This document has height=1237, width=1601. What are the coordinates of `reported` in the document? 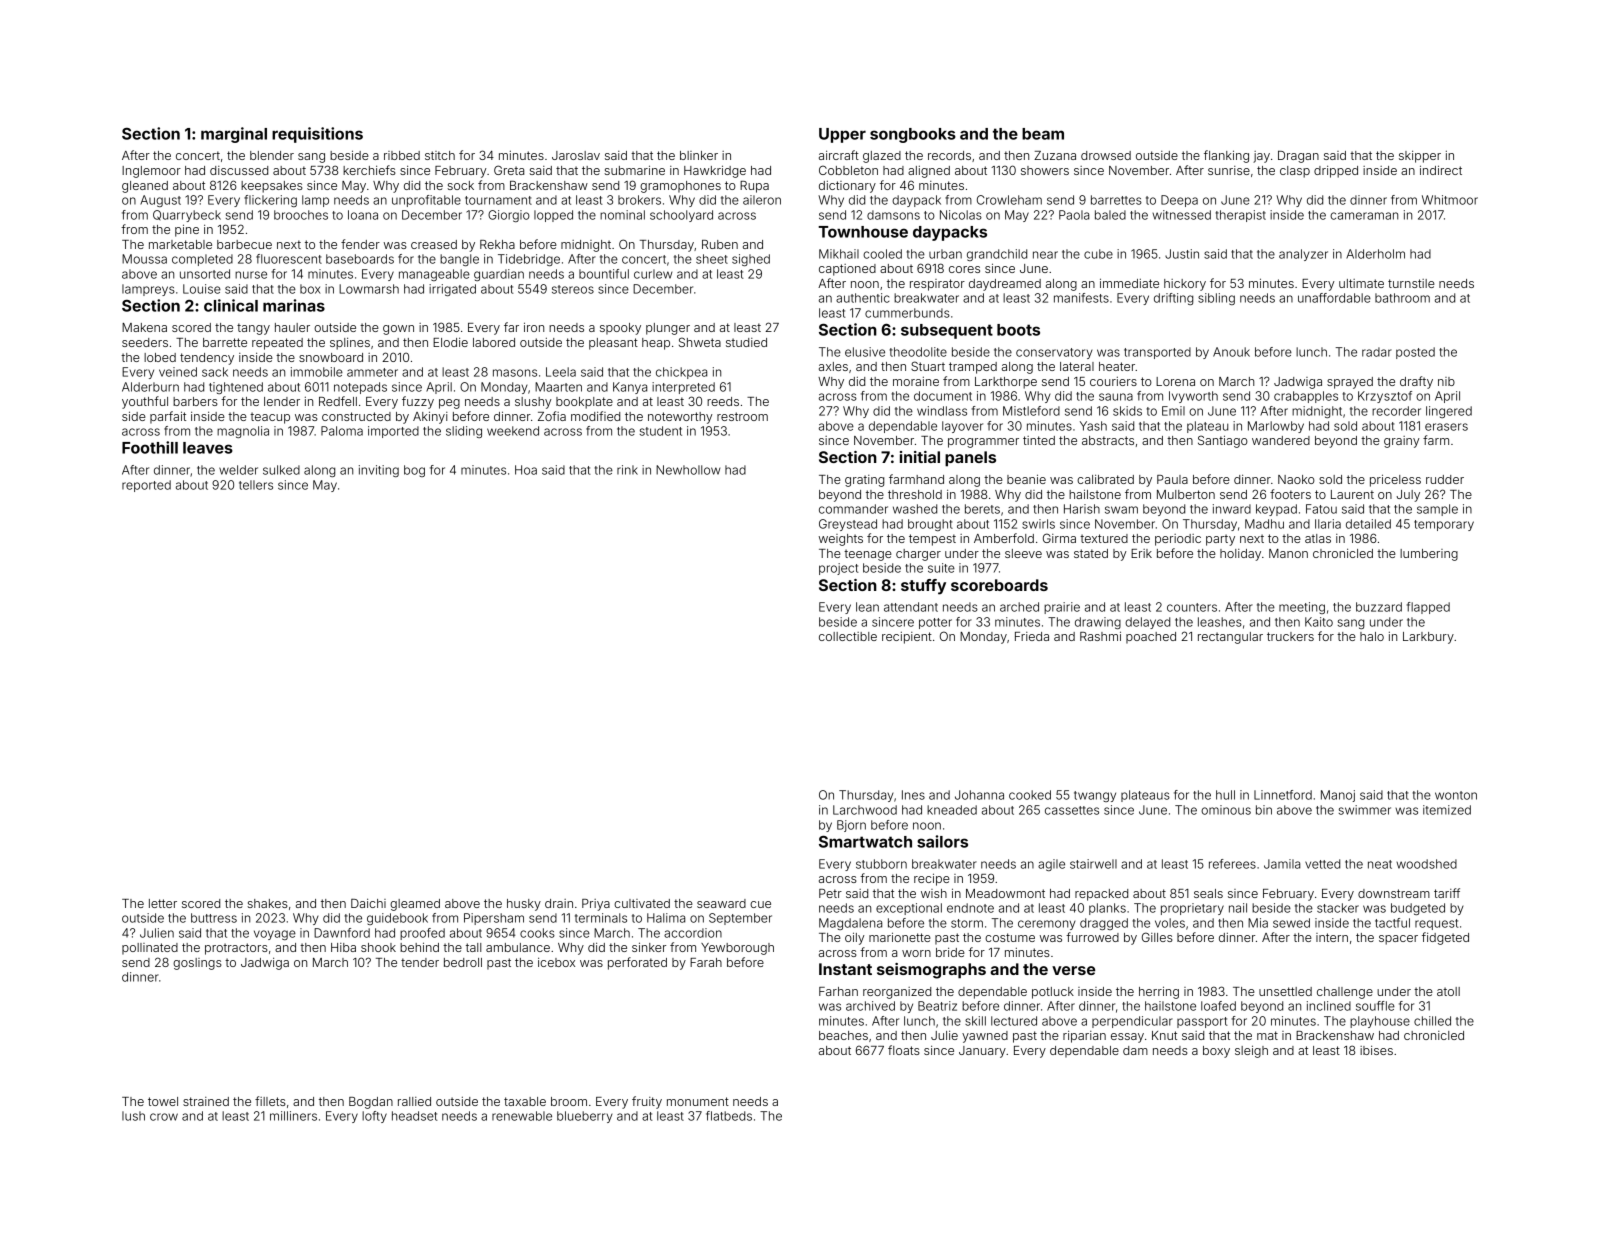 It's located at (146, 486).
